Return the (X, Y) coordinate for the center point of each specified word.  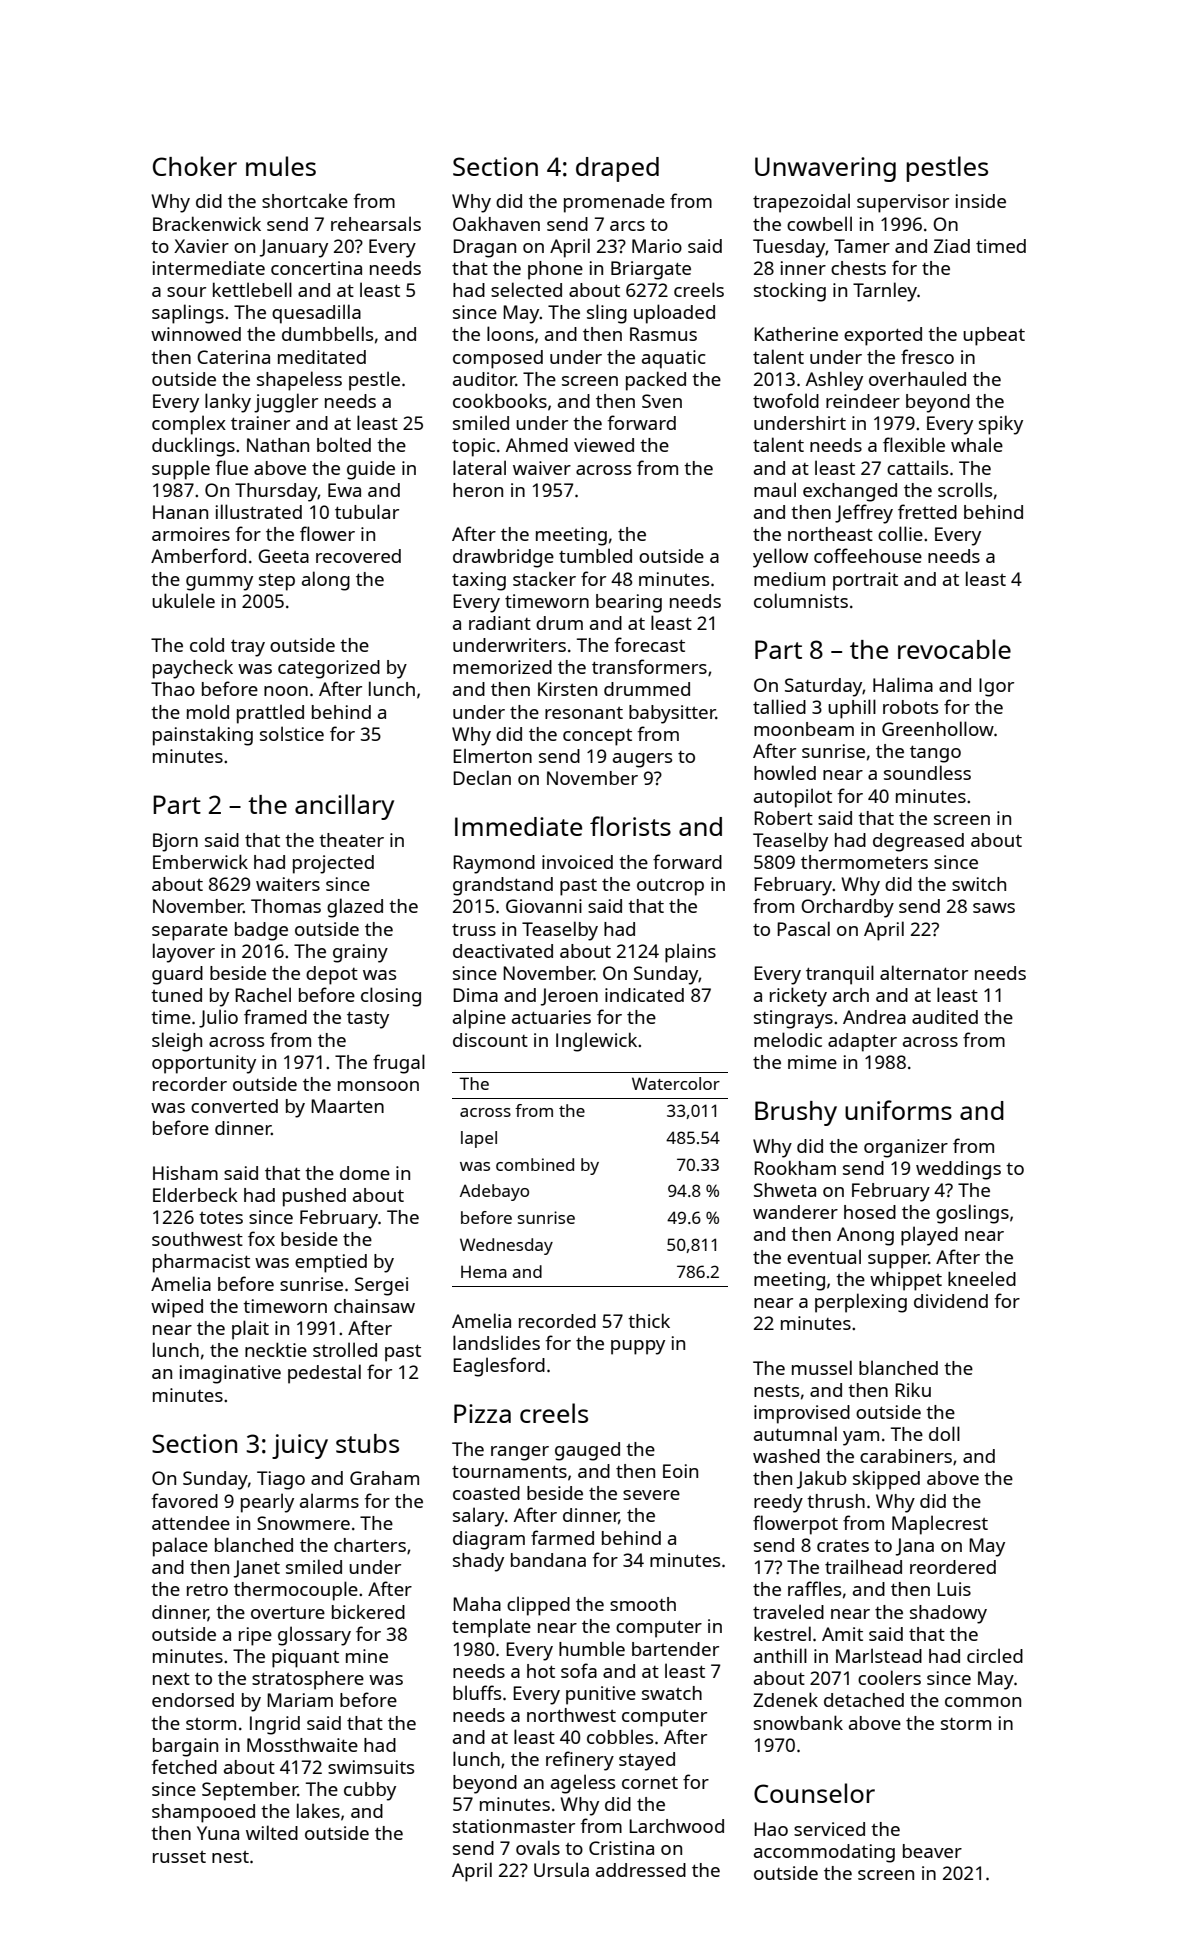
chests (858, 268)
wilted (272, 1832)
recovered (358, 556)
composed (498, 359)
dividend (951, 1301)
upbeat (994, 336)
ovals (538, 1847)
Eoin (680, 1471)
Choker (195, 166)
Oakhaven (496, 223)
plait (250, 1330)
